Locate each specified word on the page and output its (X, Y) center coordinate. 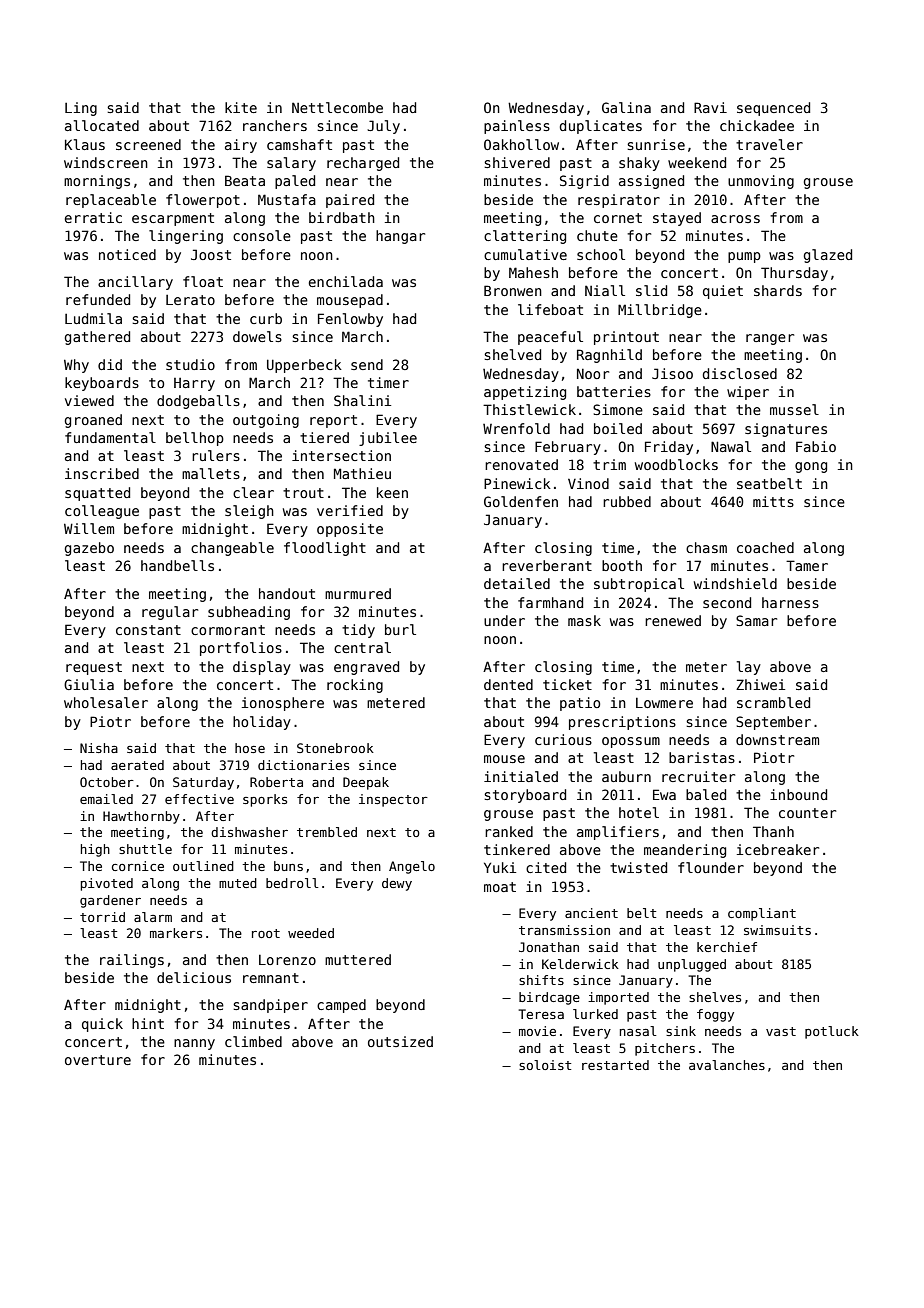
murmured (358, 593)
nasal (638, 1031)
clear (253, 492)
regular (170, 613)
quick (102, 1025)
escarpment (173, 219)
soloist (545, 1065)
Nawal (731, 446)
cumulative (525, 254)
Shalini (362, 400)
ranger (770, 339)
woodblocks (676, 464)
